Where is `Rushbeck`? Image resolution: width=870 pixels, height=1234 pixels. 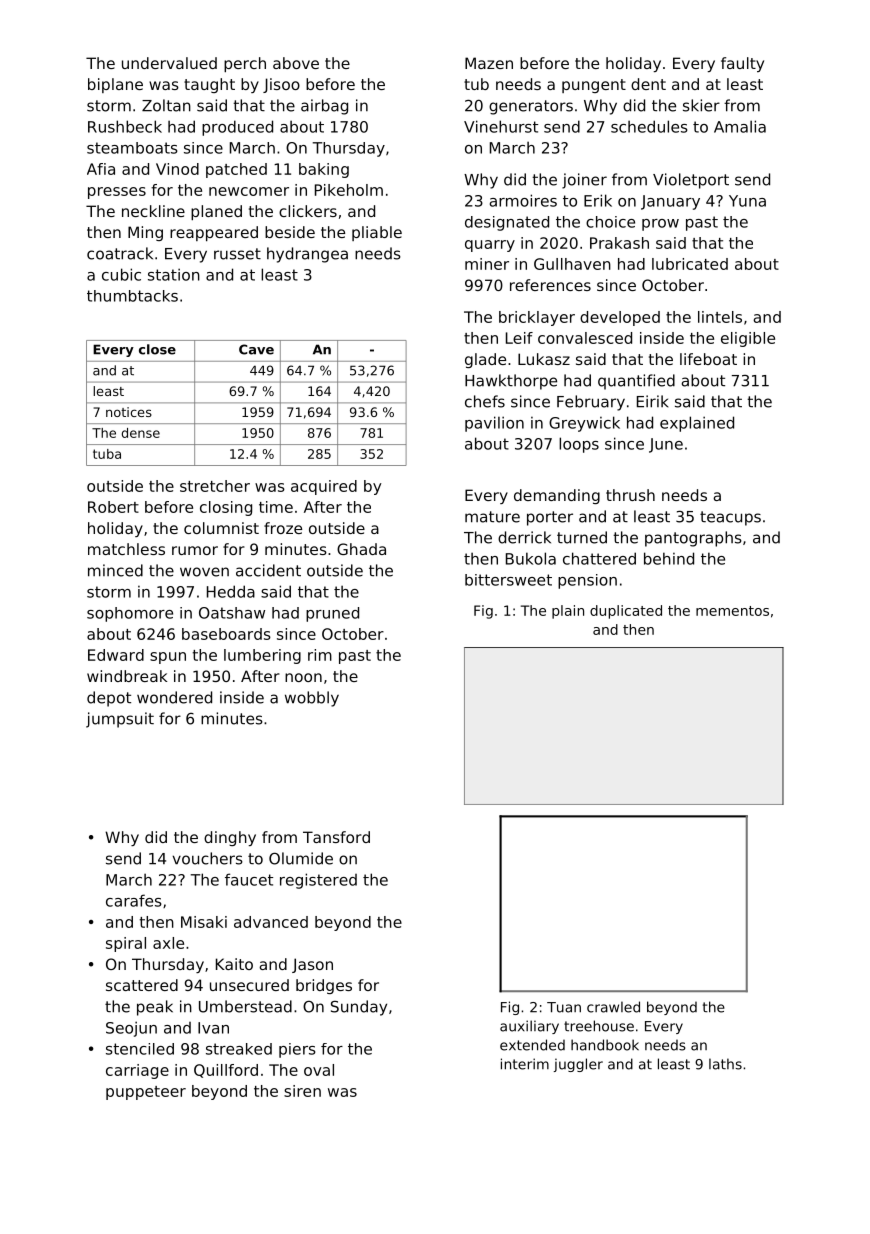 Rushbeck is located at coordinates (125, 126).
